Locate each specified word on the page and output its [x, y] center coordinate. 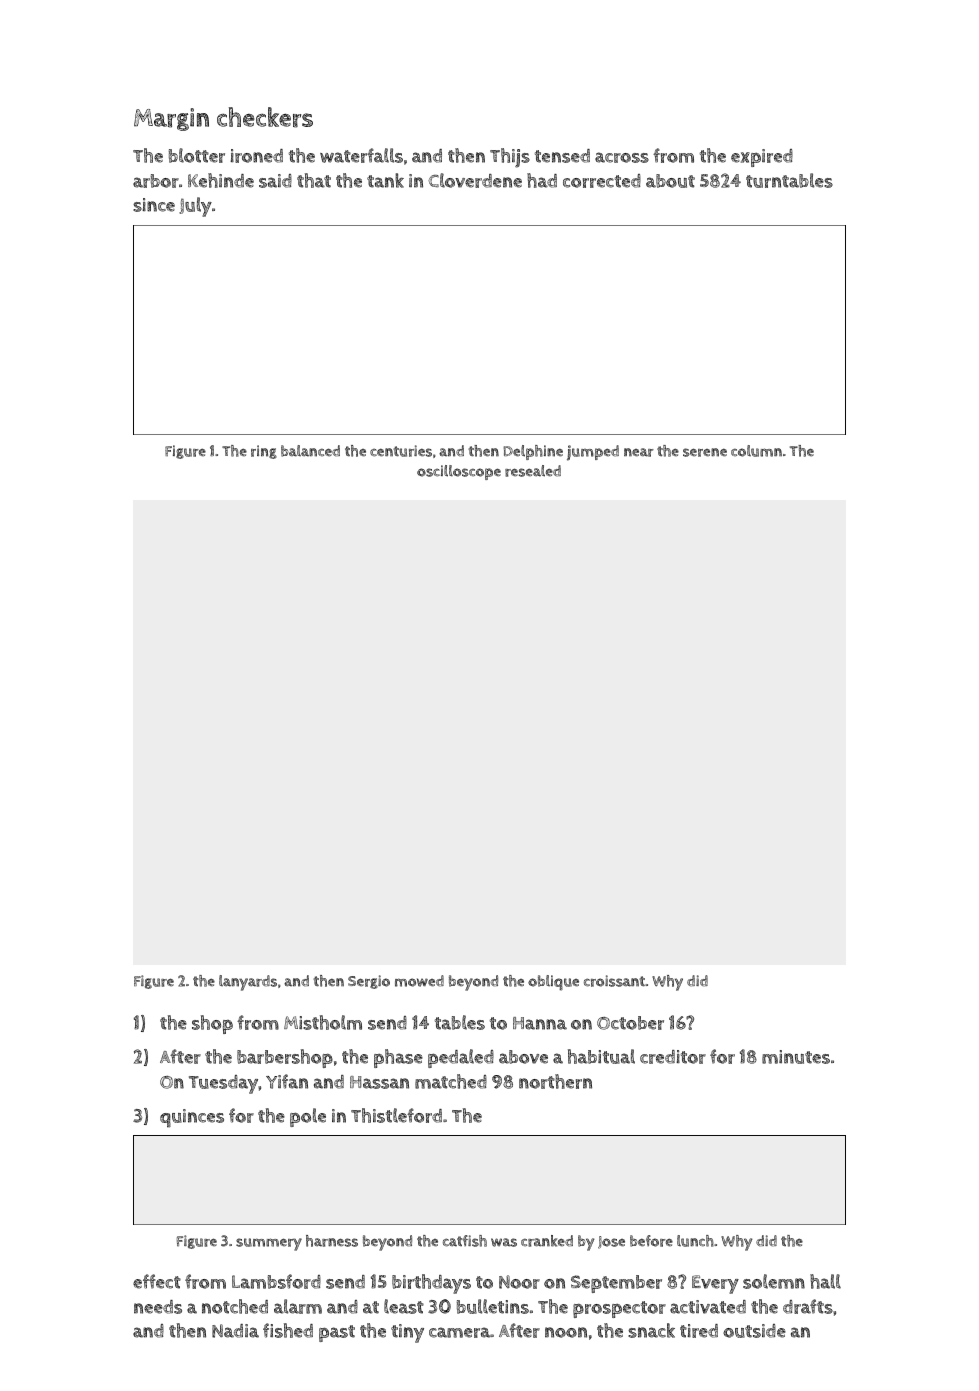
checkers [265, 117]
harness [332, 1241]
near [639, 452]
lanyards [248, 983]
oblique [553, 983]
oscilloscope [459, 472]
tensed [562, 156]
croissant [614, 981]
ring [264, 452]
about [670, 181]
